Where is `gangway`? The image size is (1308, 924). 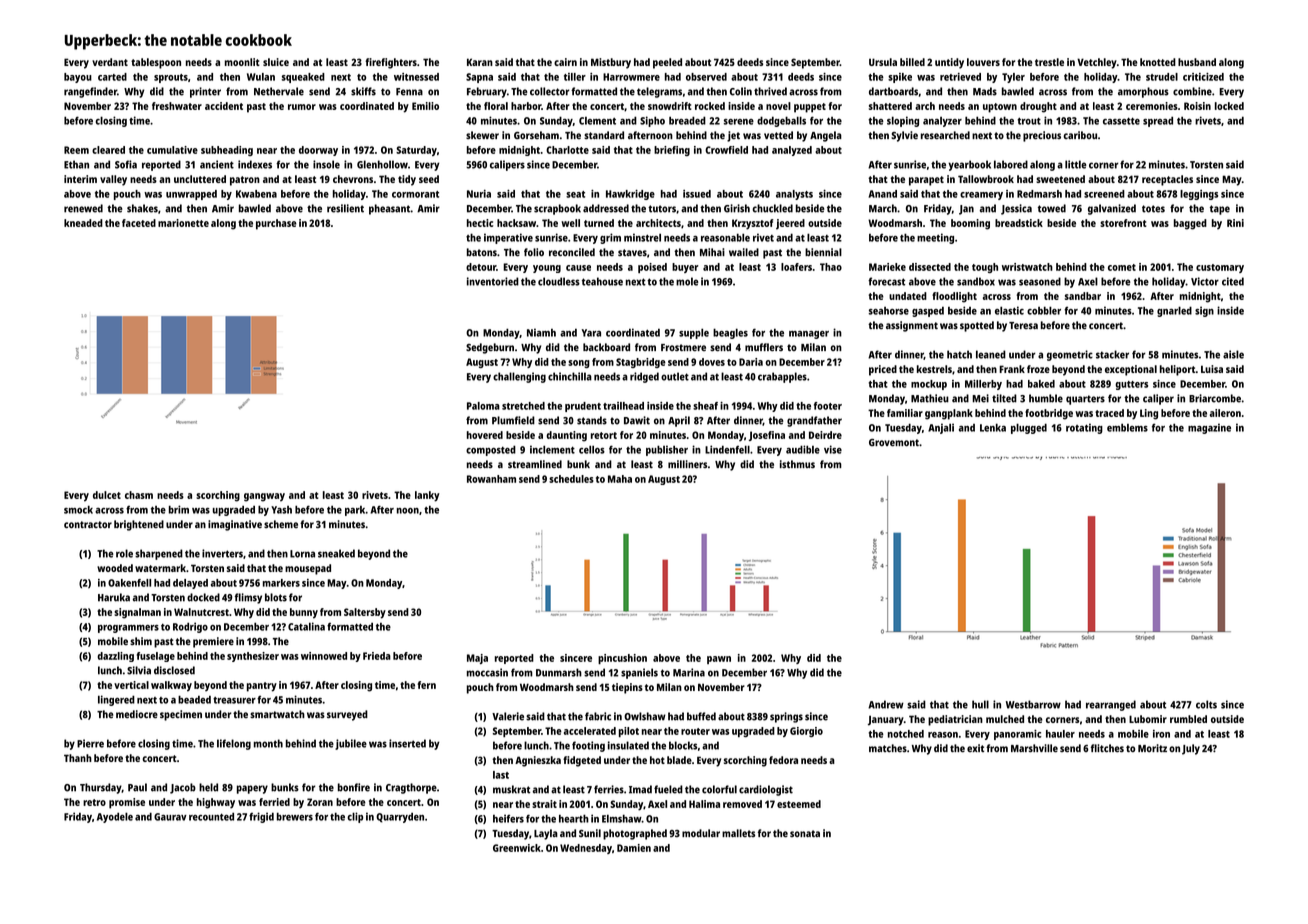
gangway is located at coordinates (264, 497).
